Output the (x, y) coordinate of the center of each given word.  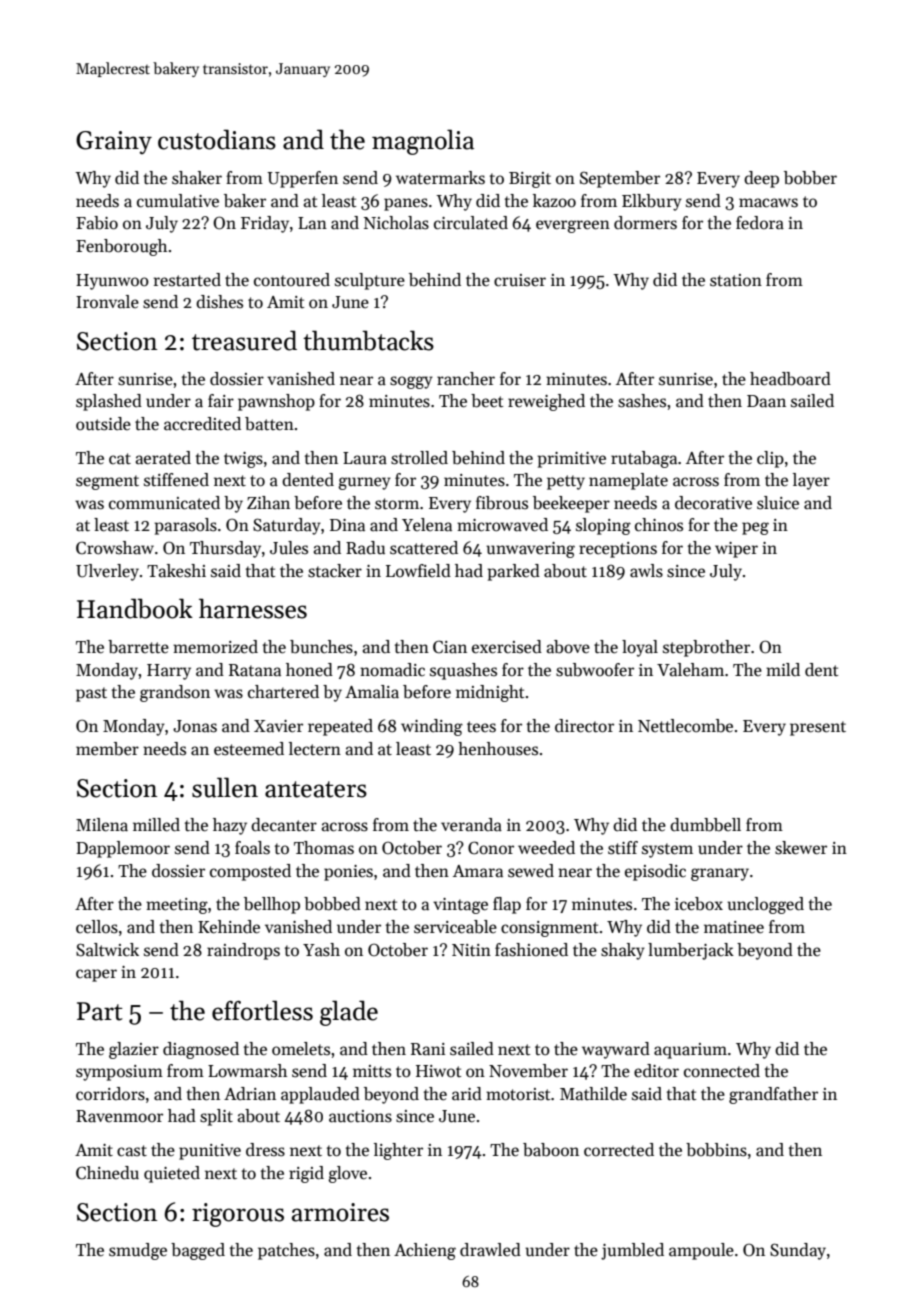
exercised (507, 647)
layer (811, 481)
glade (349, 1013)
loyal (640, 648)
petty (566, 482)
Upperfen (302, 179)
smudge (138, 1251)
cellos (97, 927)
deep (761, 179)
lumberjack (691, 951)
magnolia (423, 142)
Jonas (195, 726)
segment (107, 482)
